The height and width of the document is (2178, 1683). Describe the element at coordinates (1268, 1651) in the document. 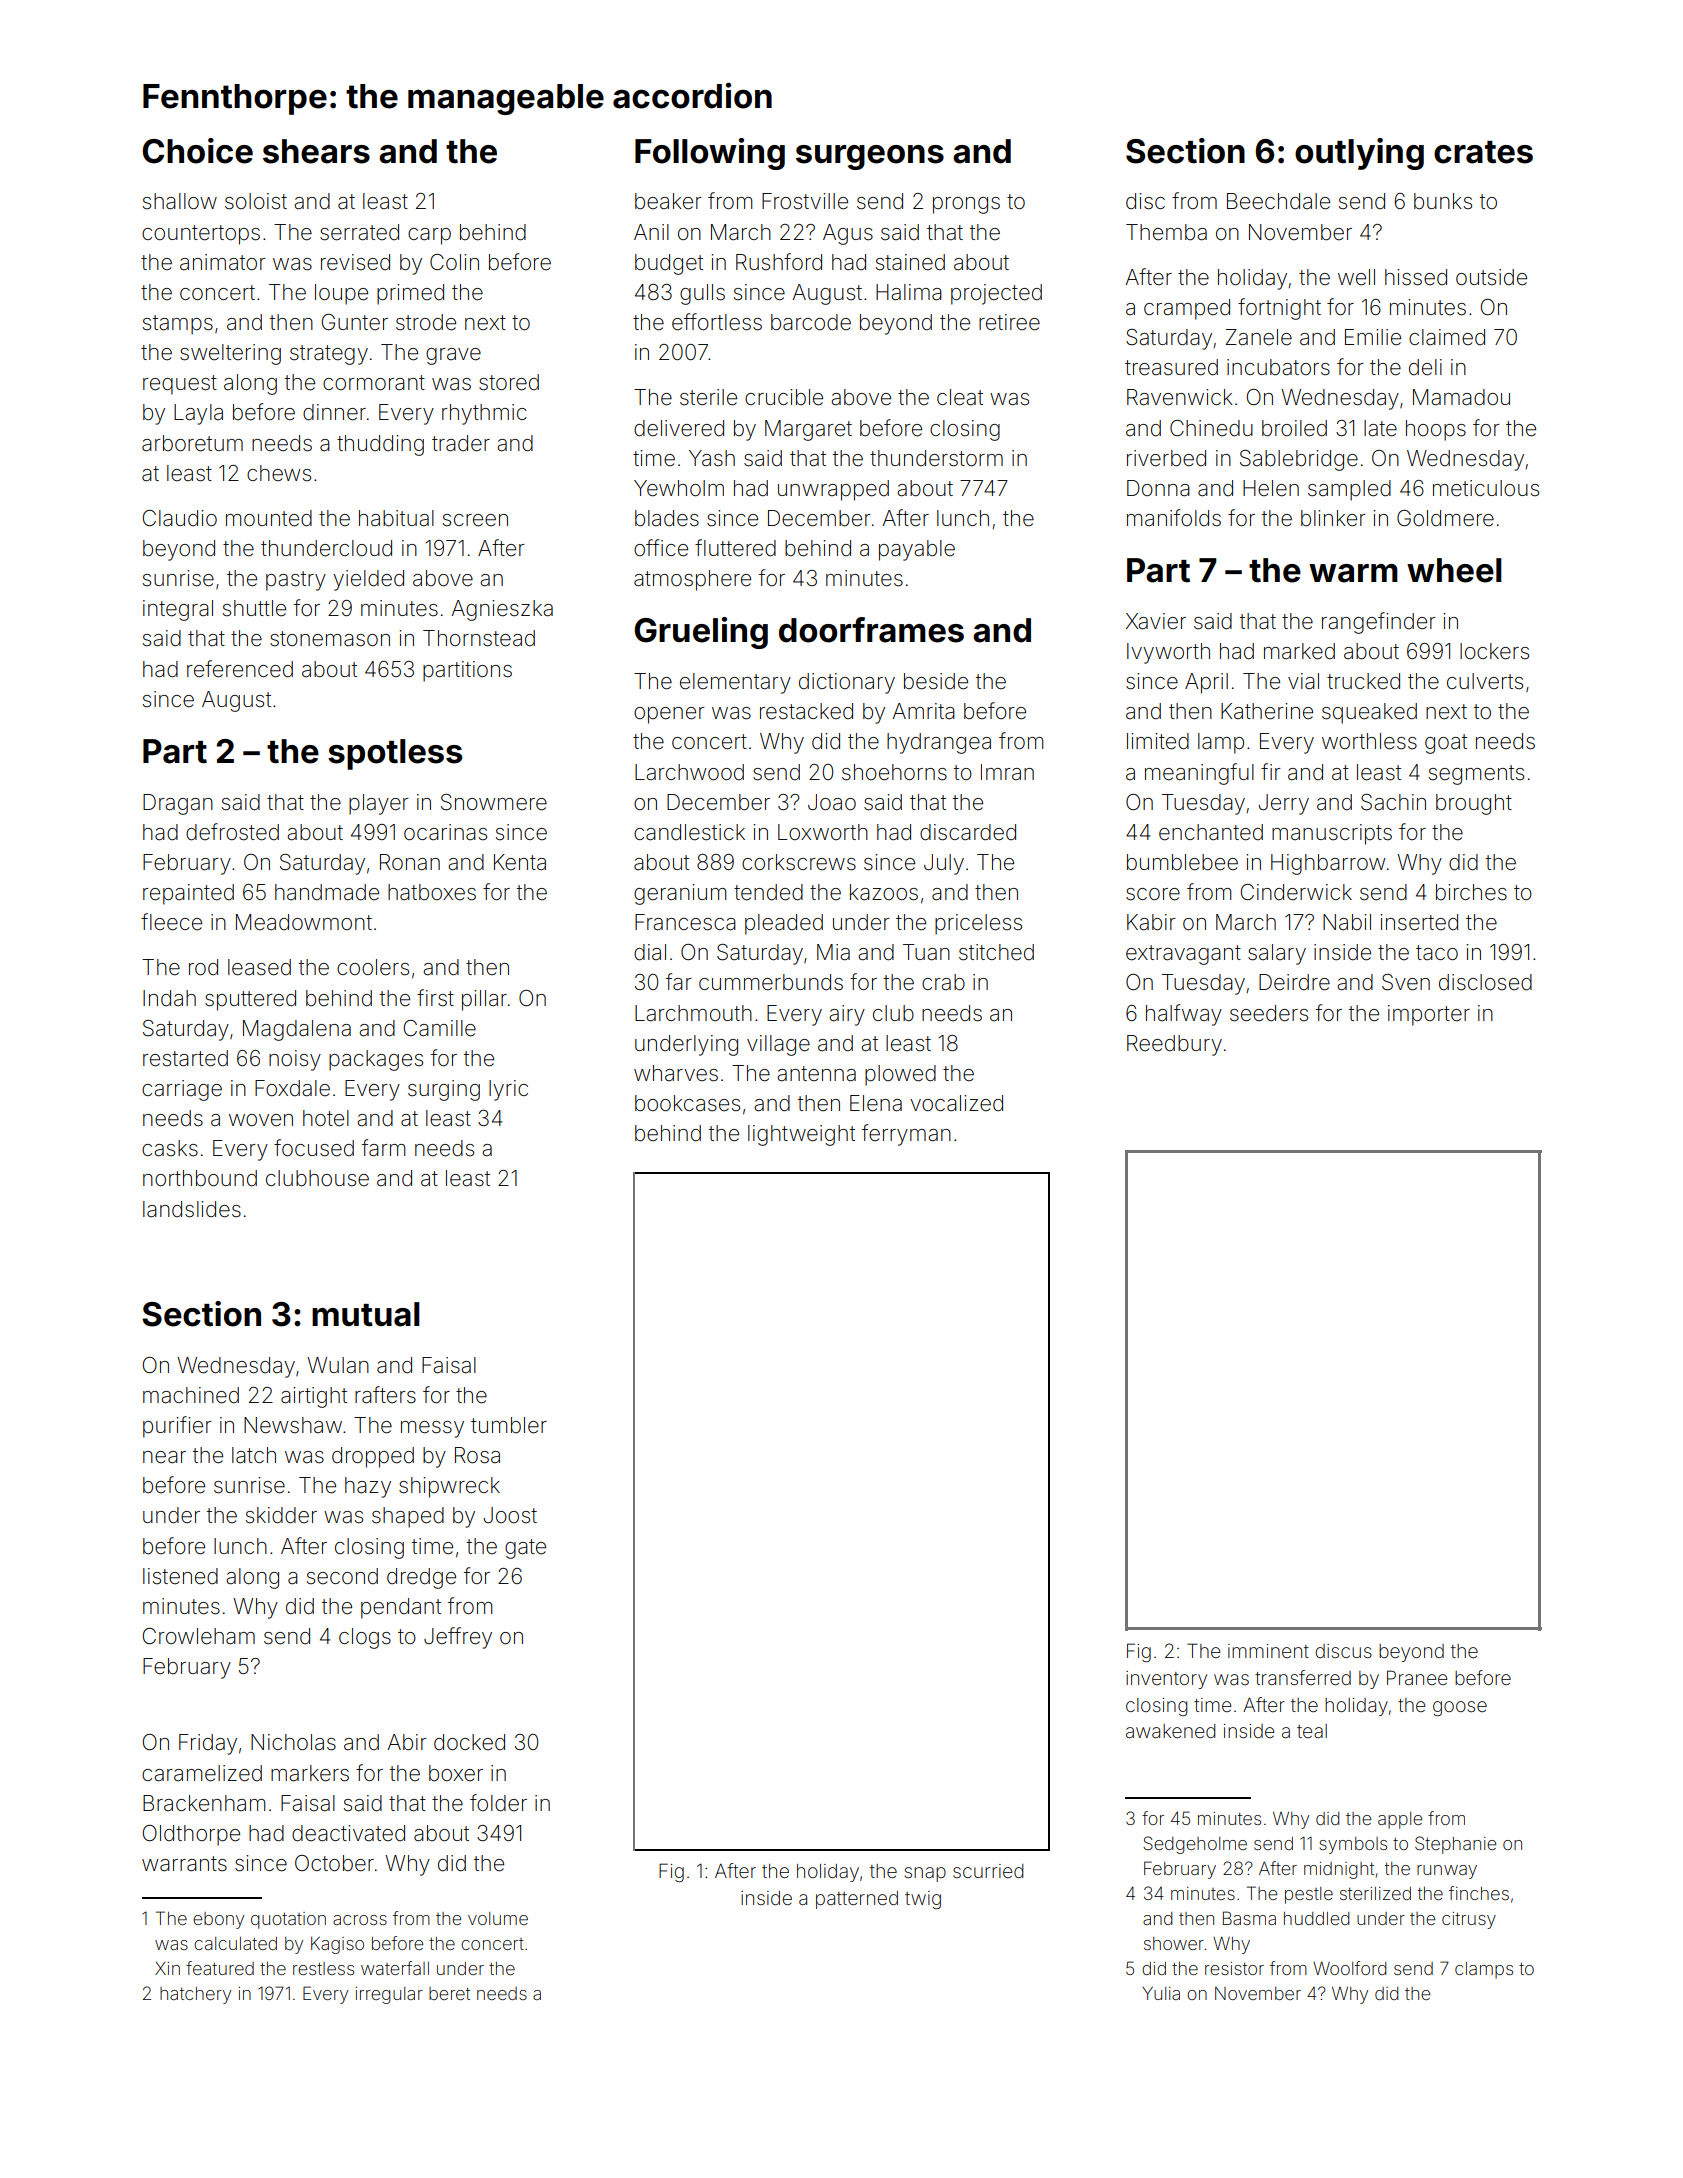

I see `imminent` at that location.
